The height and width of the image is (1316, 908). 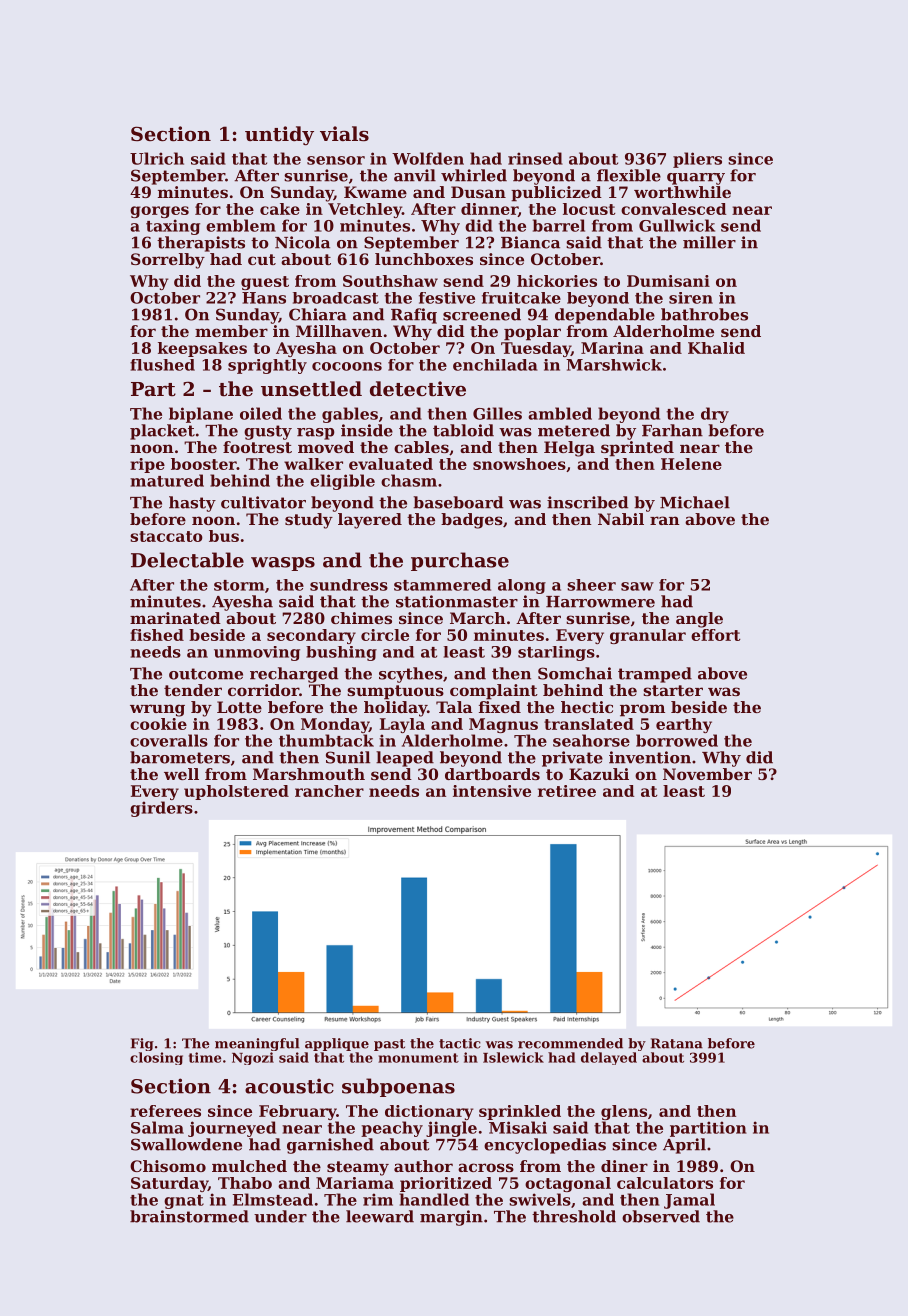 I want to click on Swallowdene, so click(x=186, y=1144).
